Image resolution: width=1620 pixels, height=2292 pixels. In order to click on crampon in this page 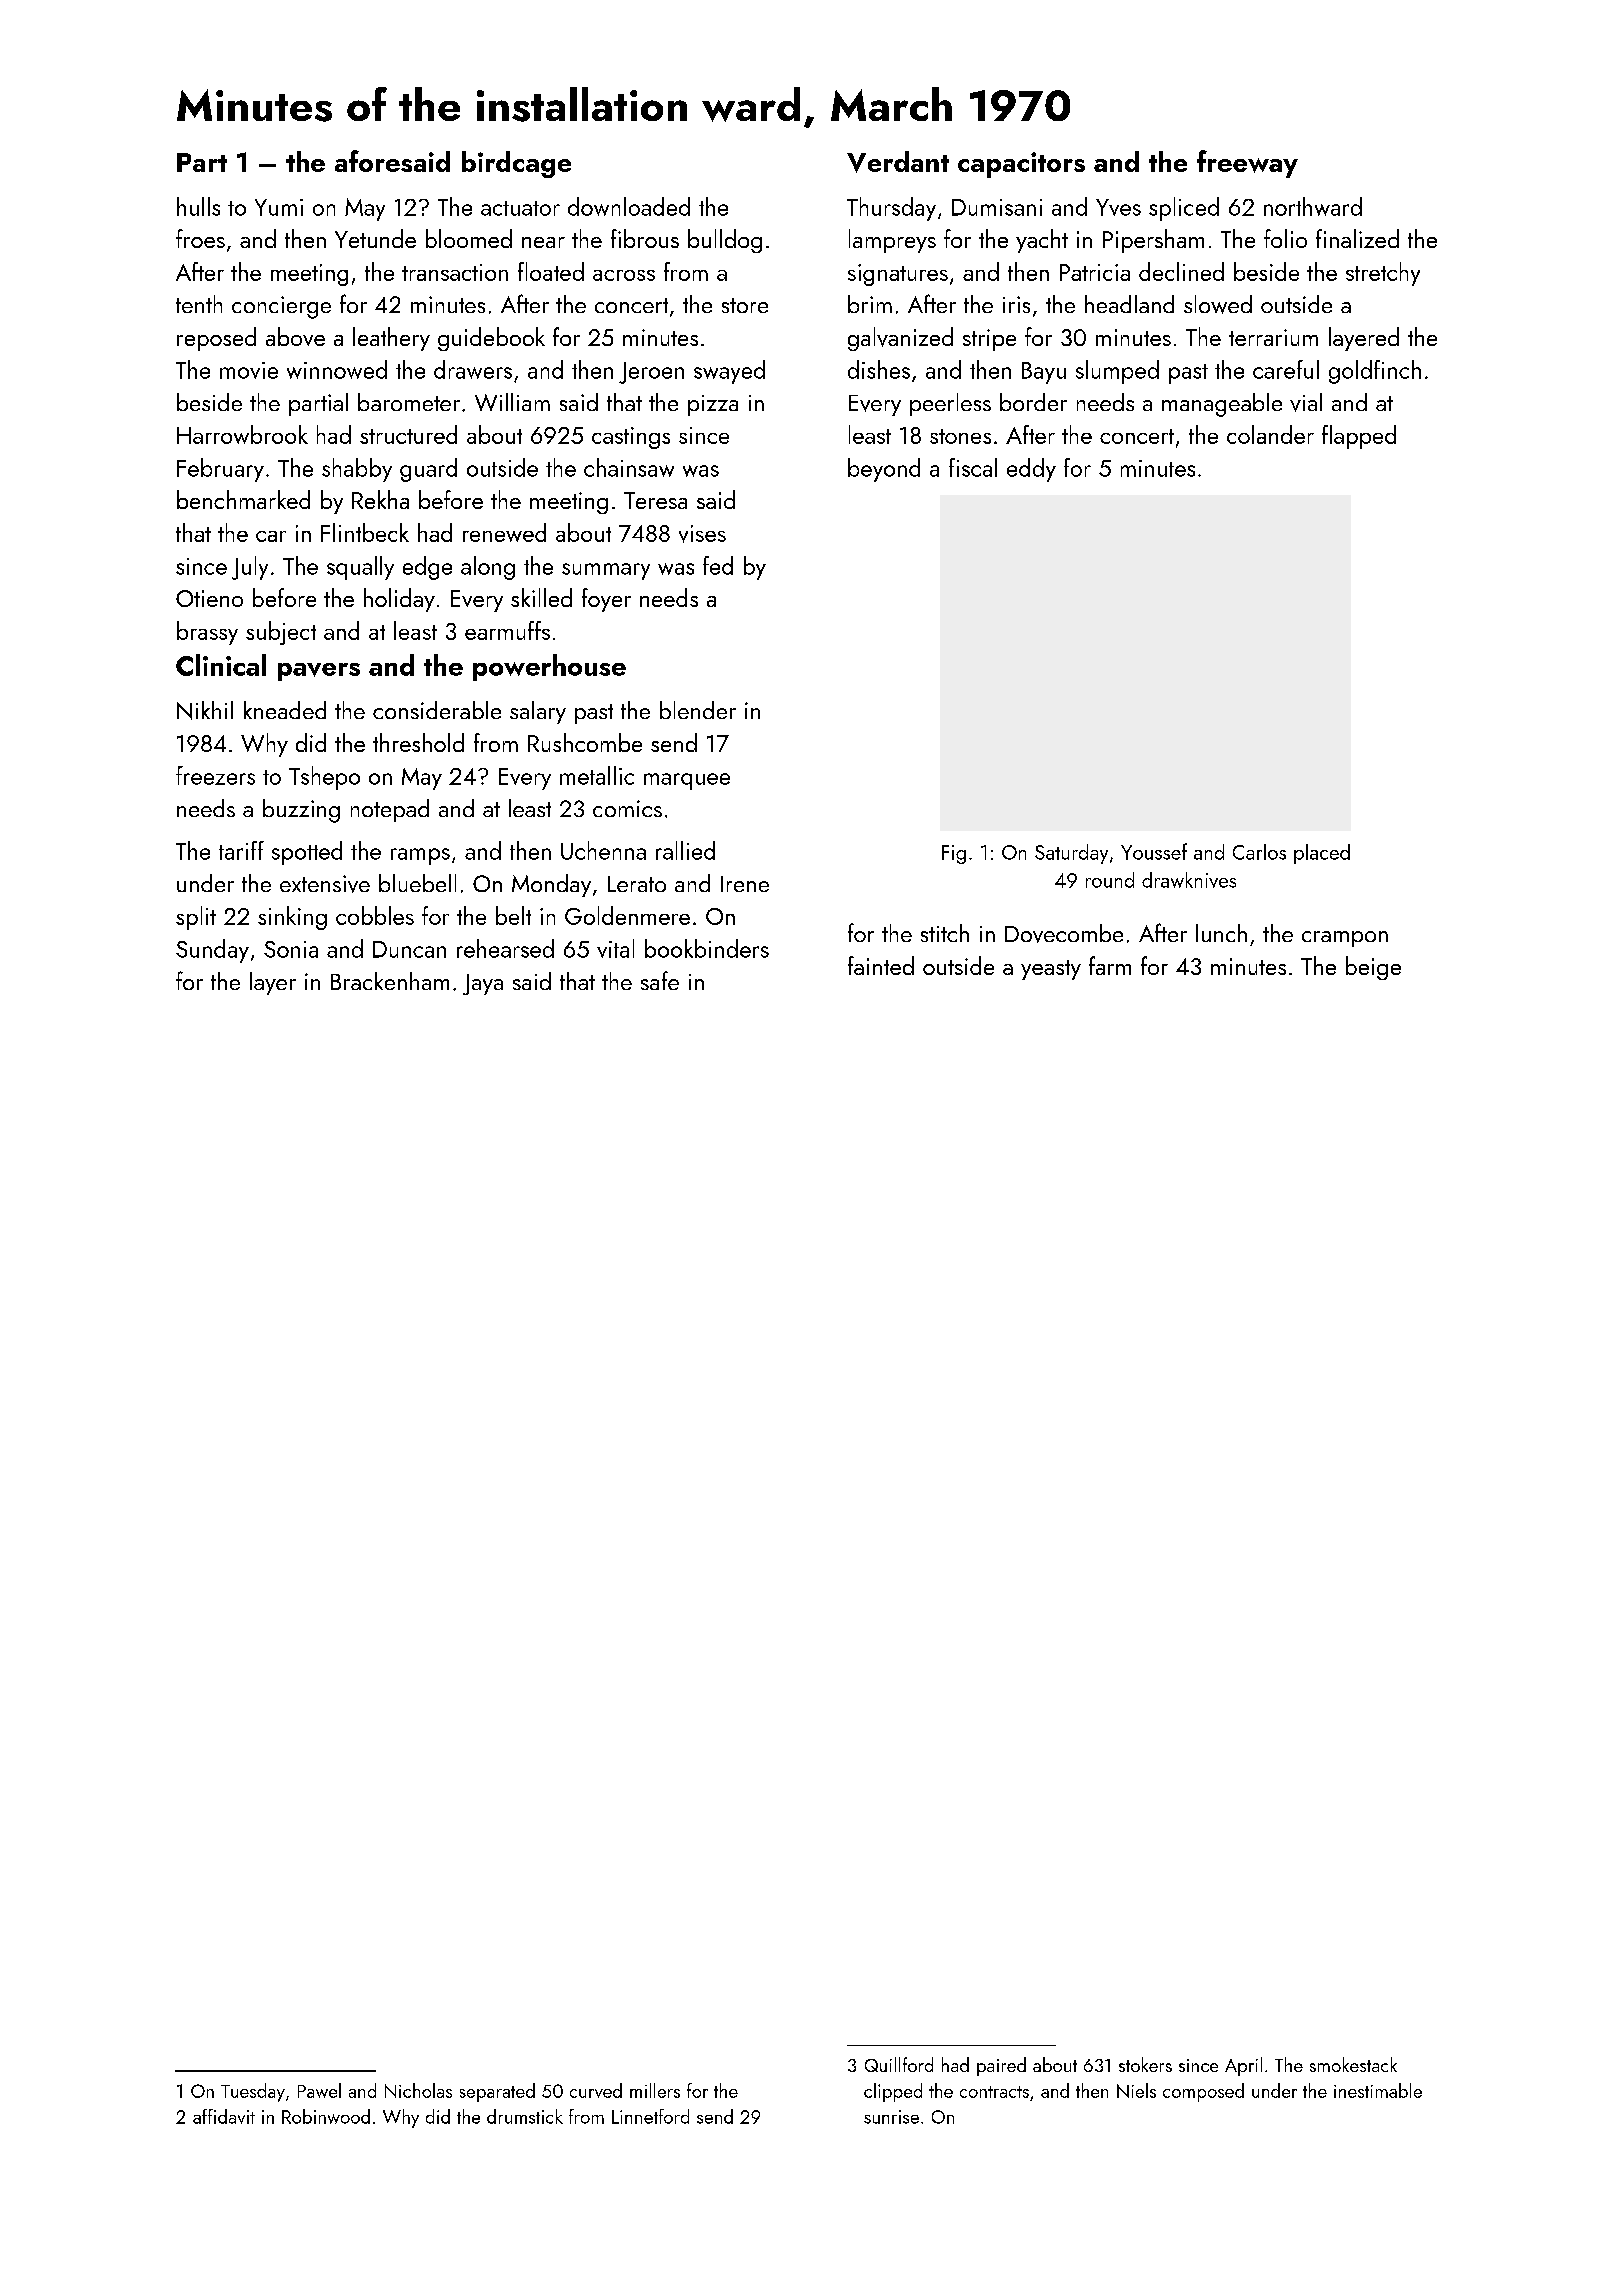, I will do `click(1345, 939)`.
